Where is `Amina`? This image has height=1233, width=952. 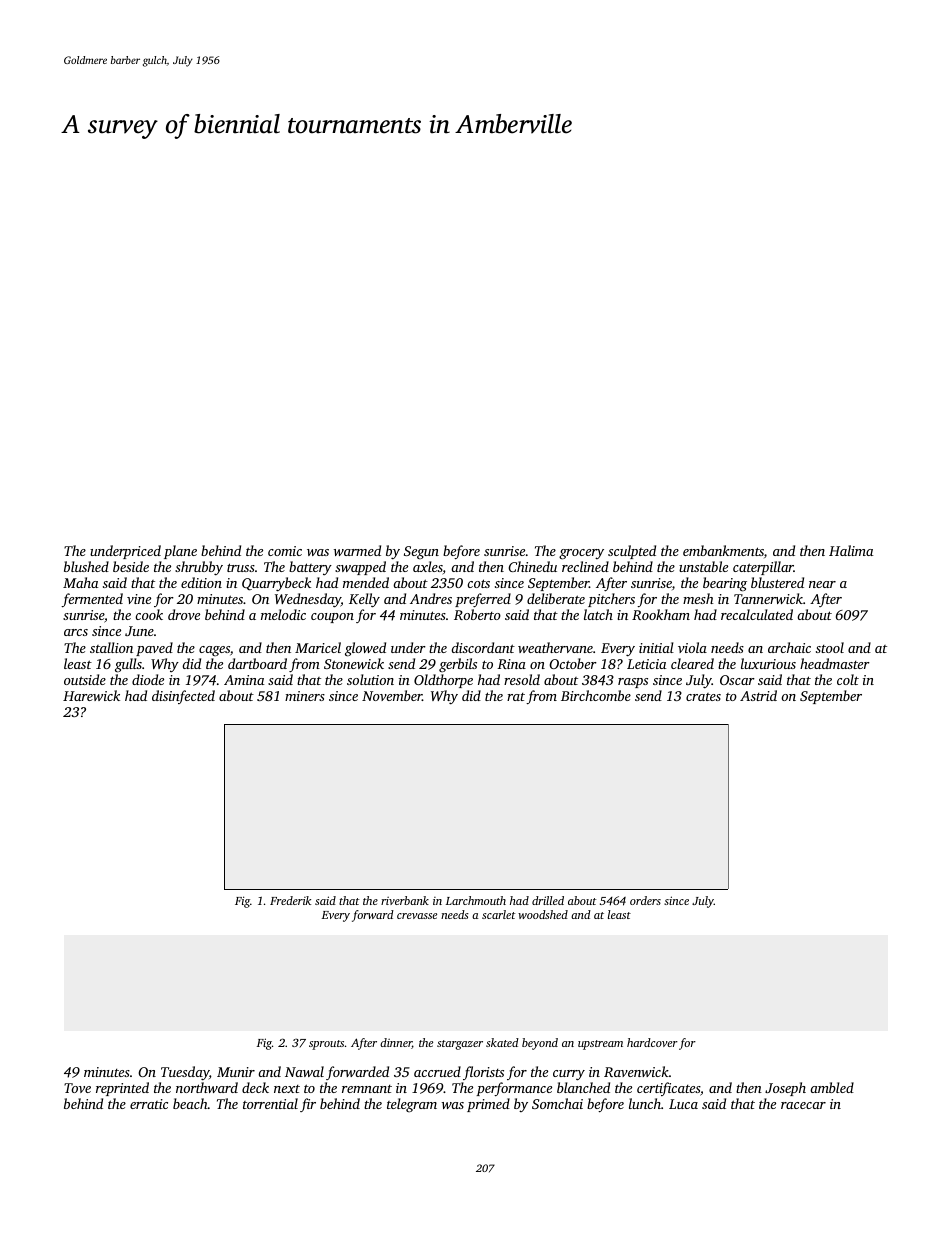
Amina is located at coordinates (244, 680).
